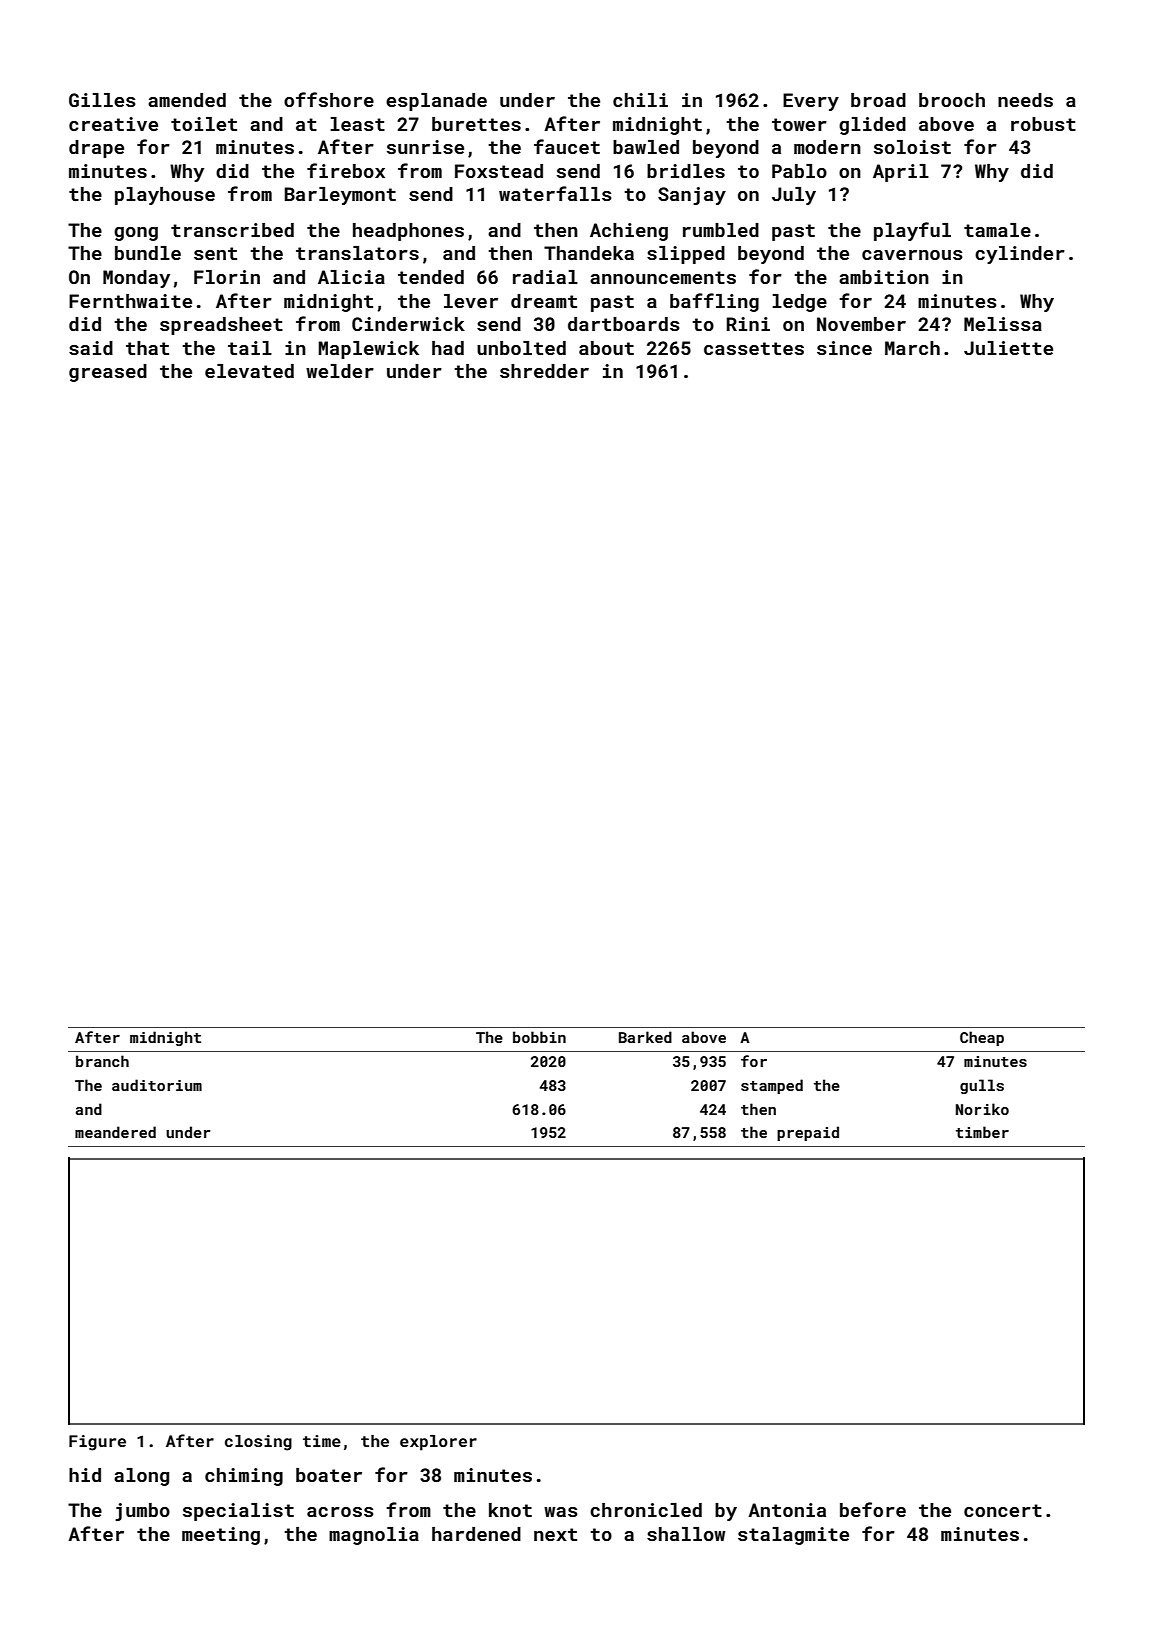  I want to click on closing, so click(258, 1443).
